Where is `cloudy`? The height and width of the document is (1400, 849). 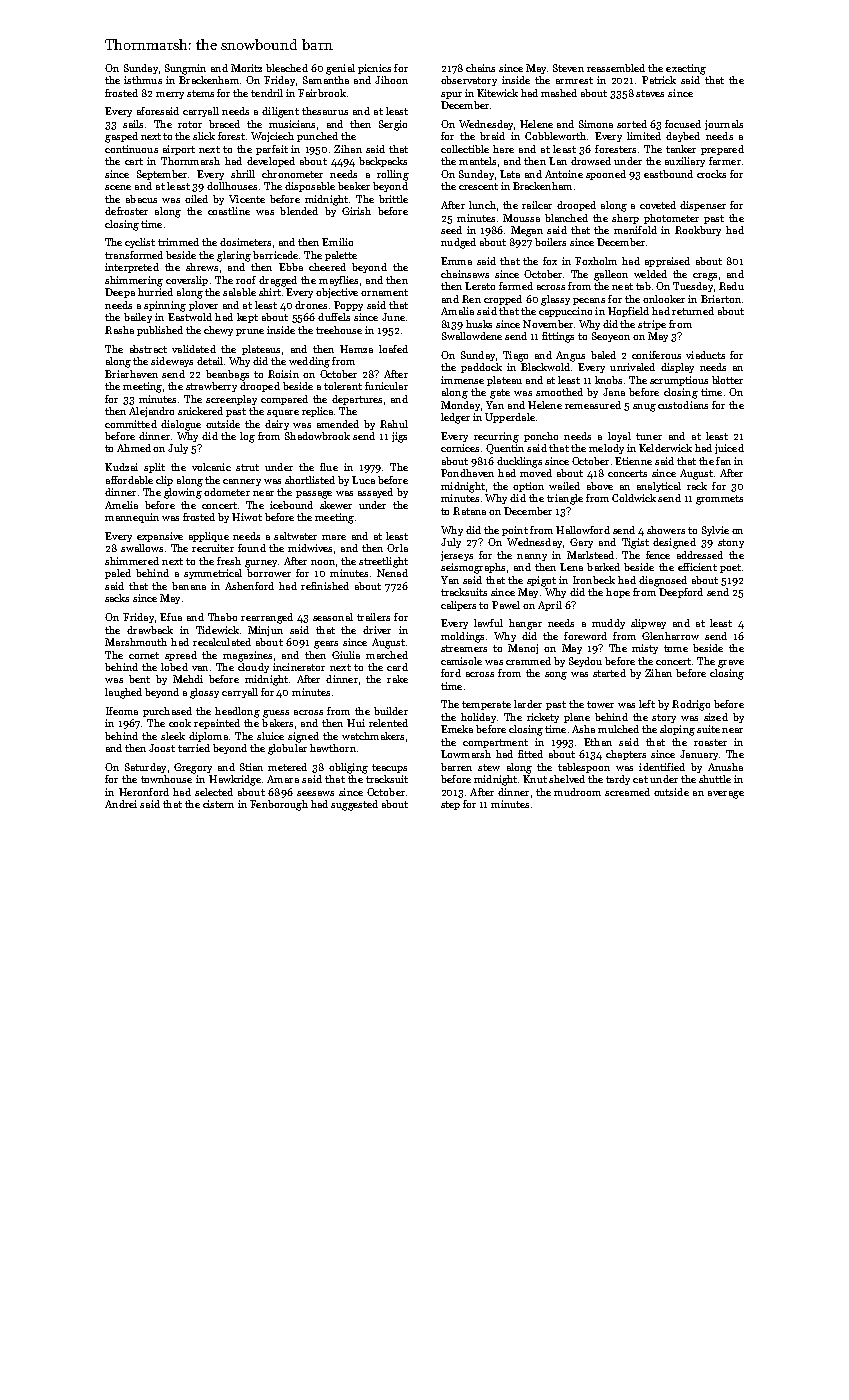
cloudy is located at coordinates (253, 668).
